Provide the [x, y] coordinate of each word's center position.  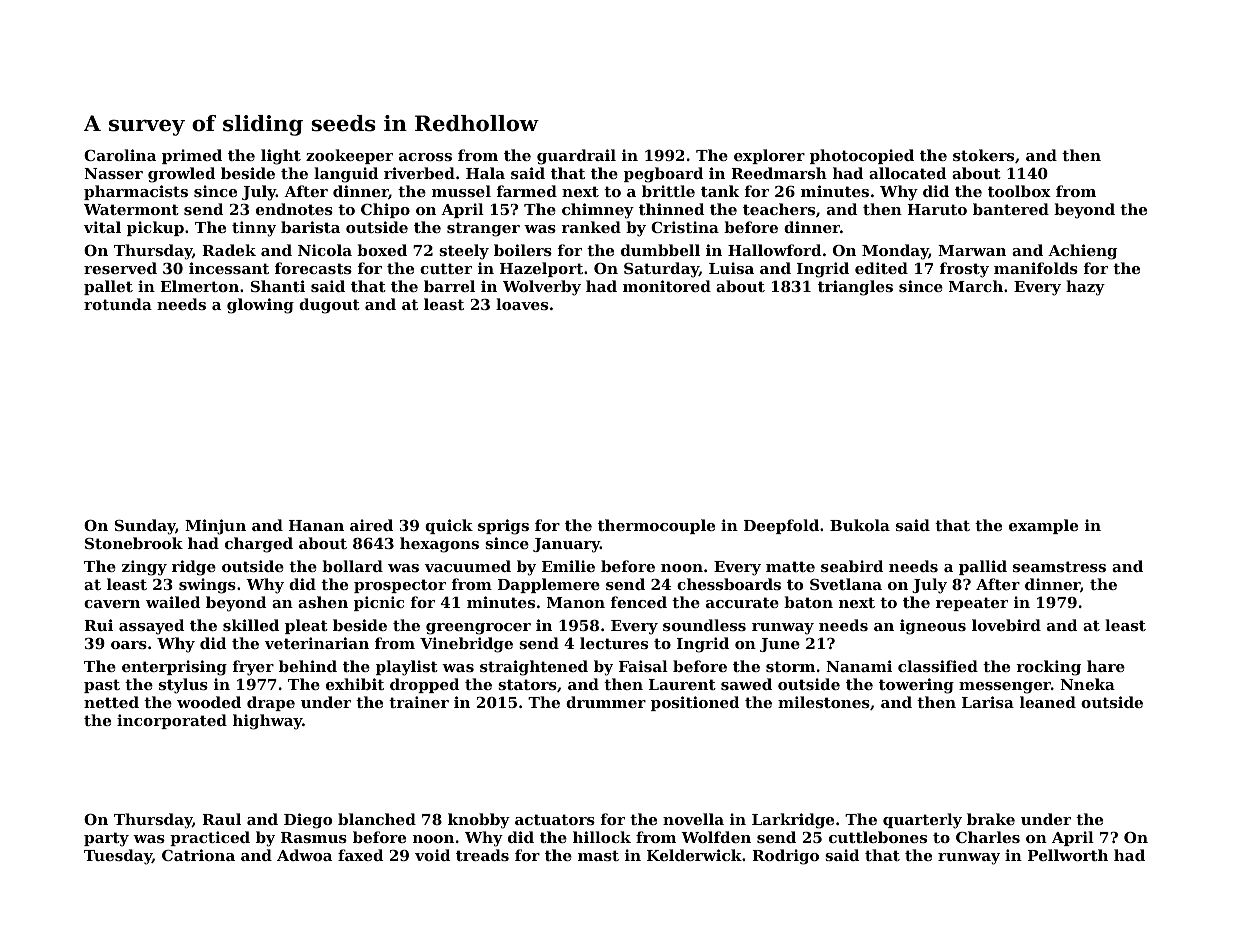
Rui [98, 625]
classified [938, 666]
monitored [667, 286]
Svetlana [846, 584]
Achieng [1082, 252]
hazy [1085, 288]
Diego [308, 821]
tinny [254, 229]
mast [598, 855]
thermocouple [656, 526]
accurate [742, 602]
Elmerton [199, 286]
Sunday [145, 527]
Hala [485, 173]
